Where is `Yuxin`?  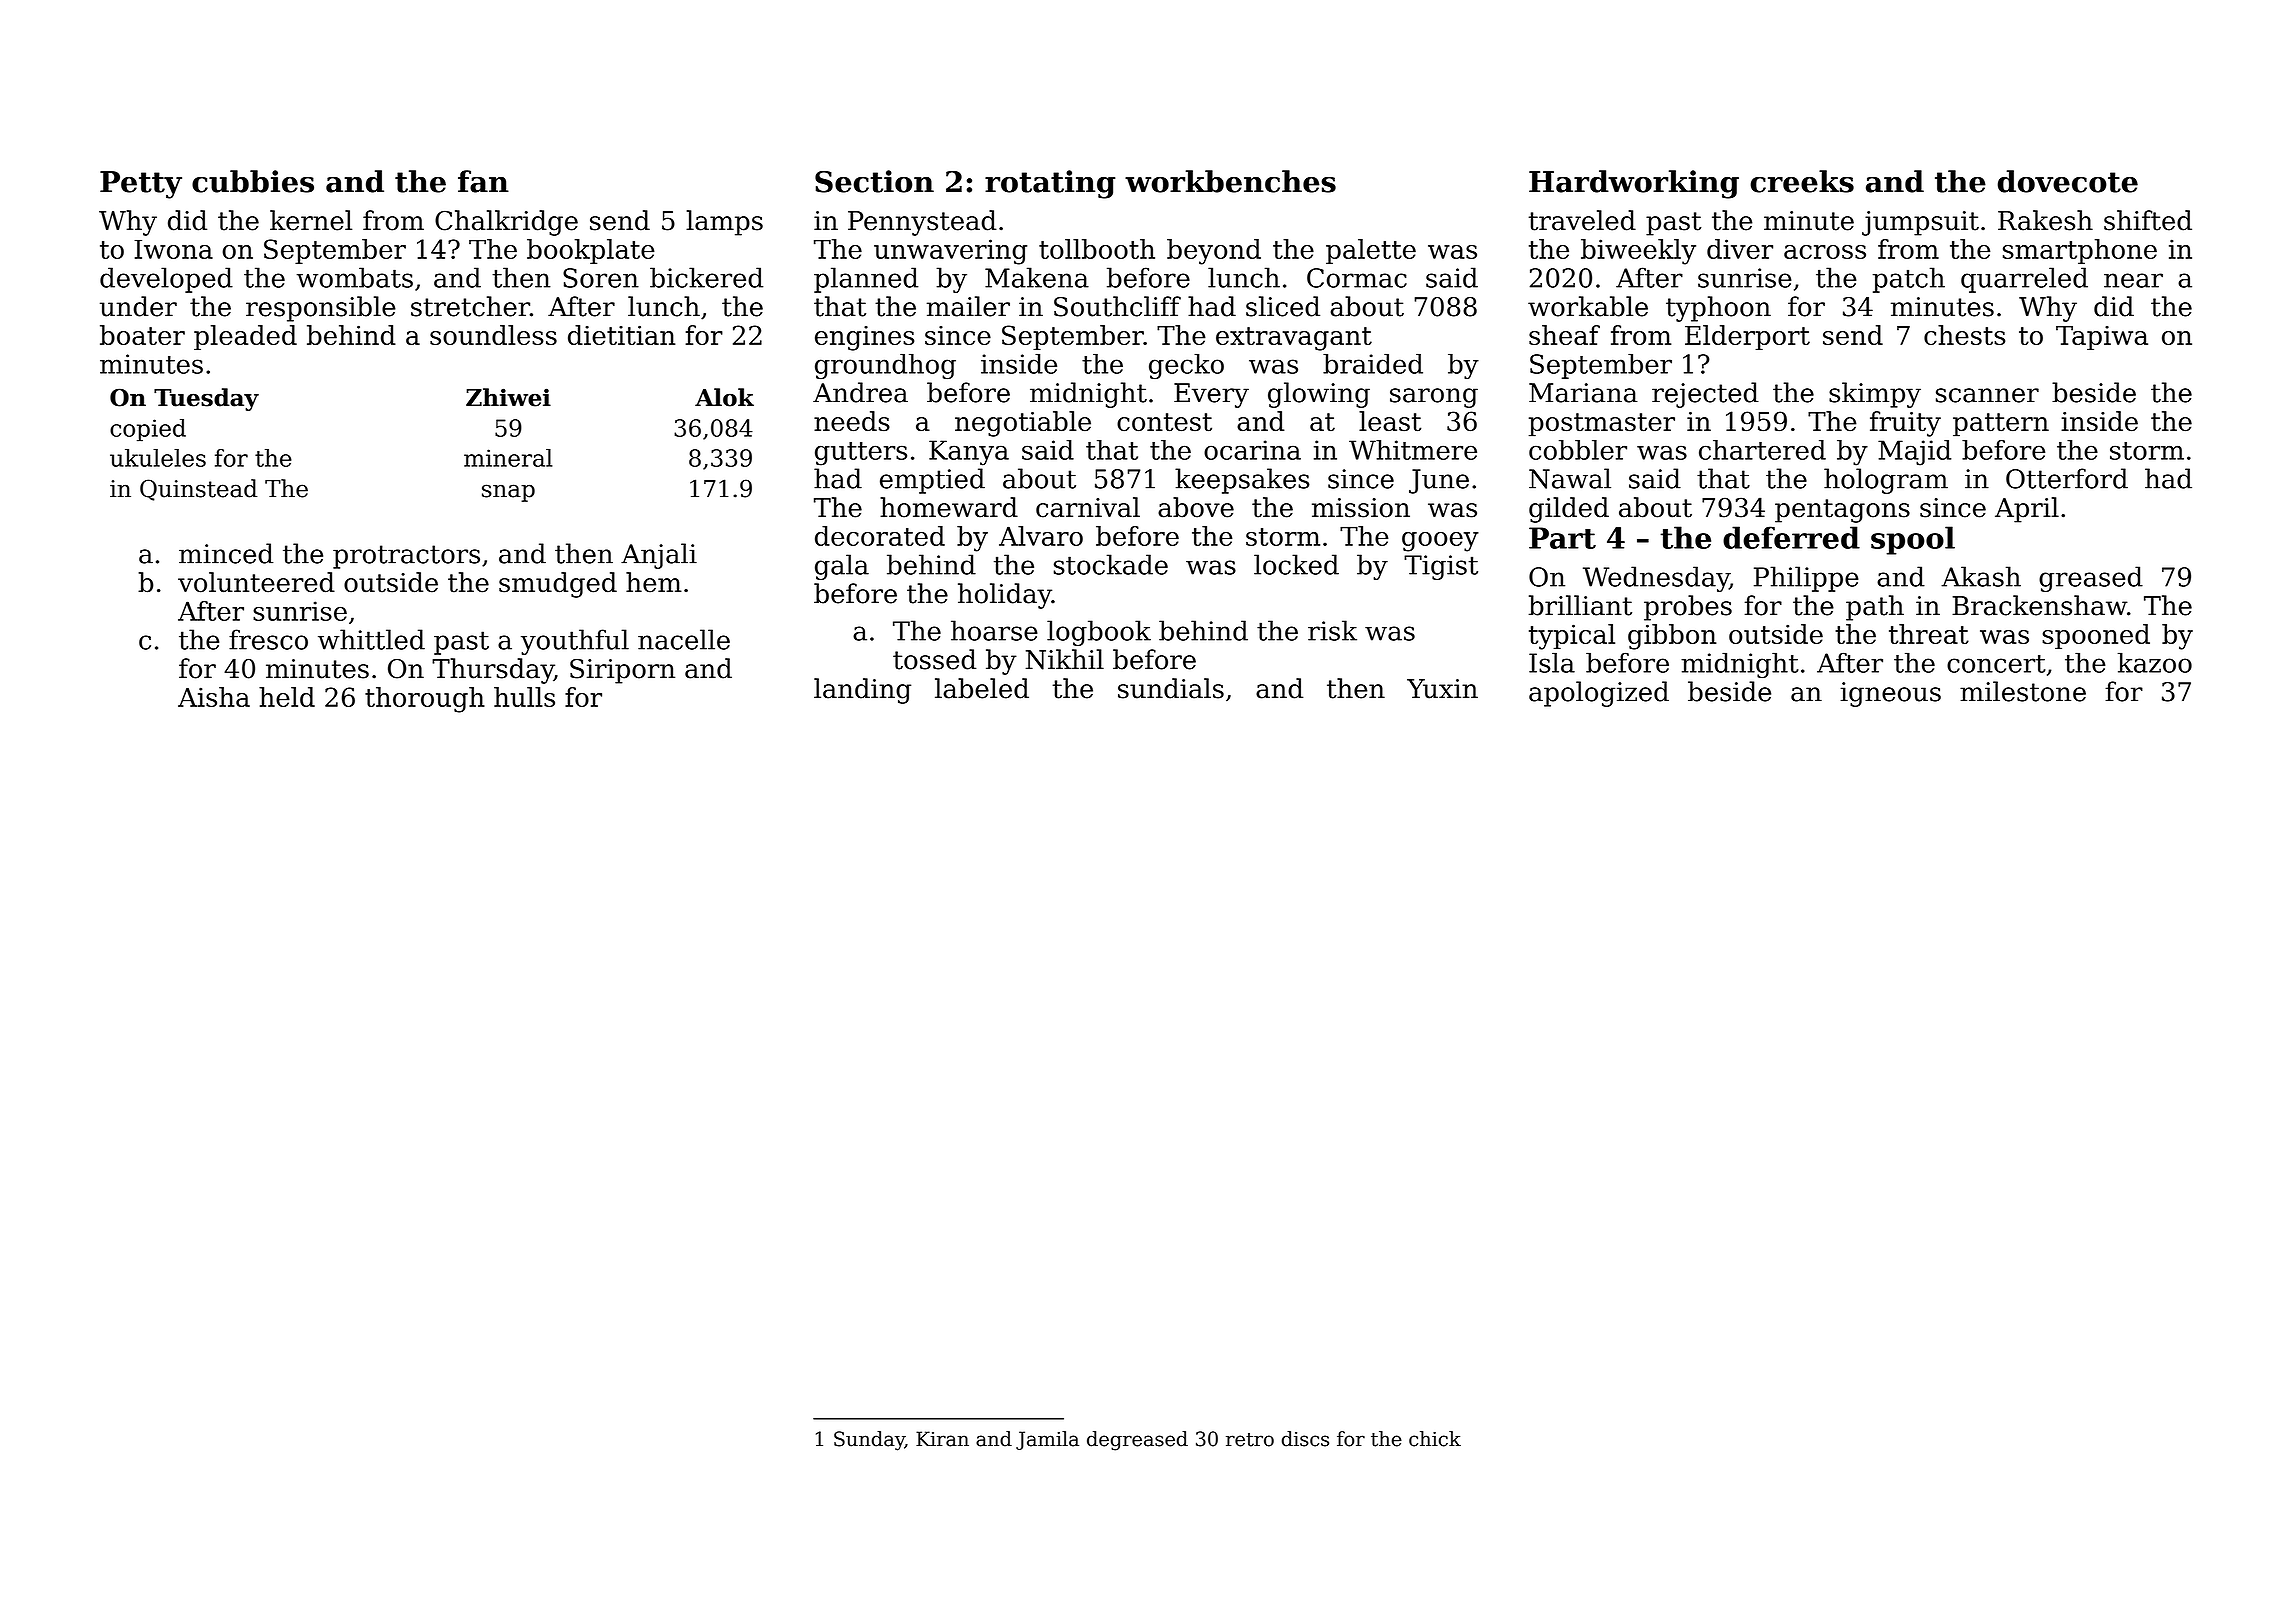
Yuxin is located at coordinates (1442, 689).
